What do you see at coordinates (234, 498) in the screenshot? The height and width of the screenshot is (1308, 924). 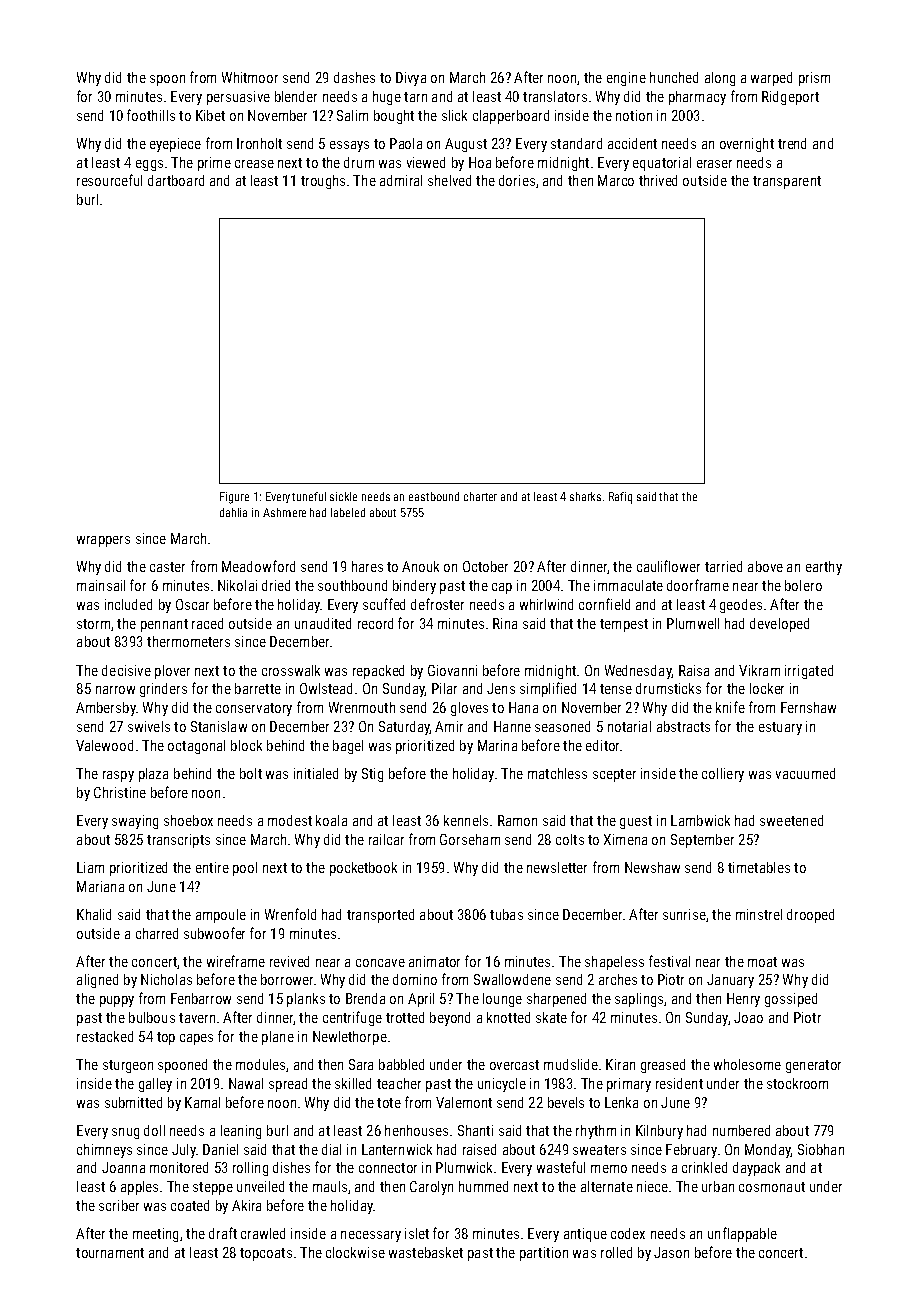 I see `Figure` at bounding box center [234, 498].
